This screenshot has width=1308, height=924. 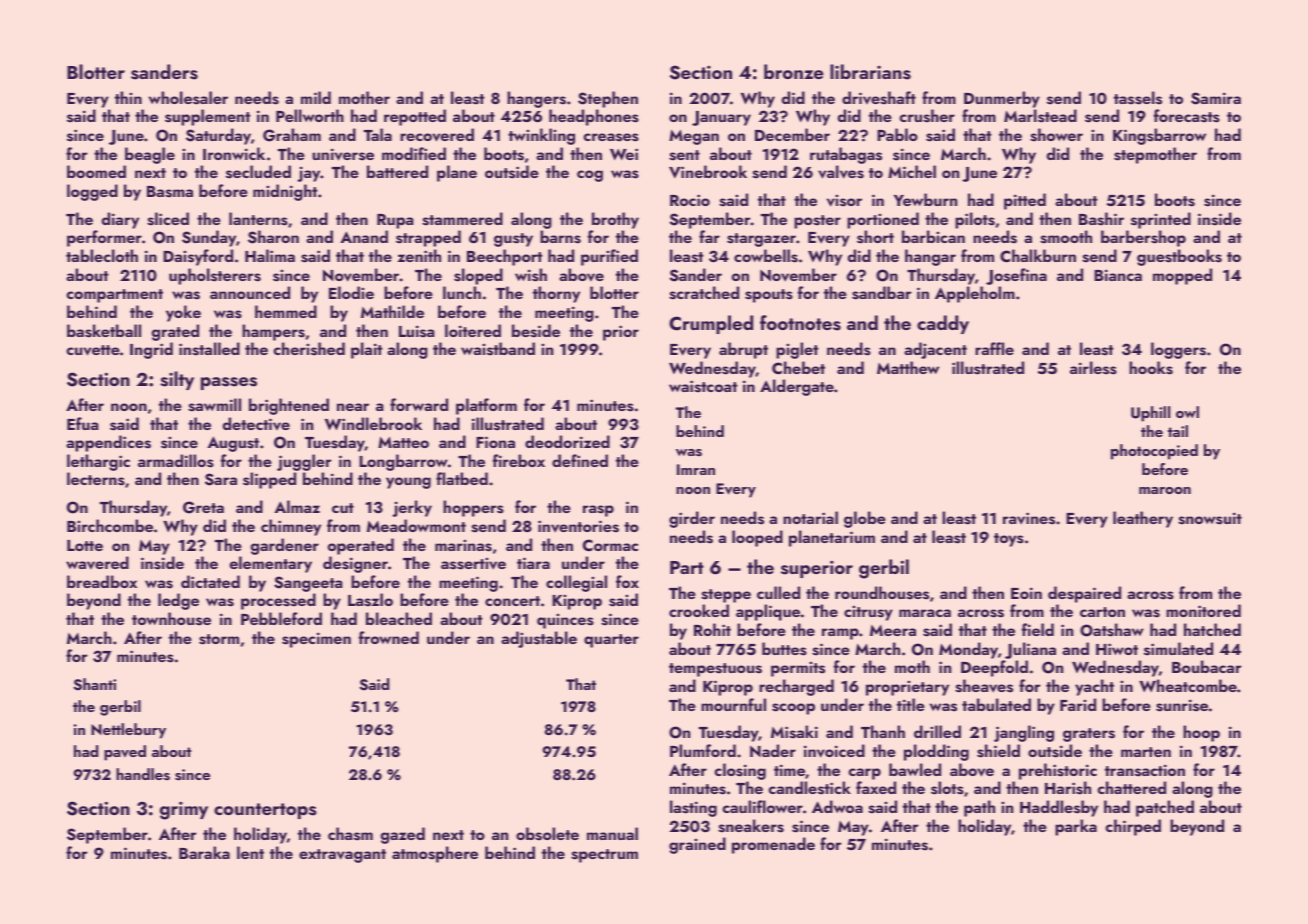 What do you see at coordinates (102, 581) in the screenshot?
I see `breadbox` at bounding box center [102, 581].
